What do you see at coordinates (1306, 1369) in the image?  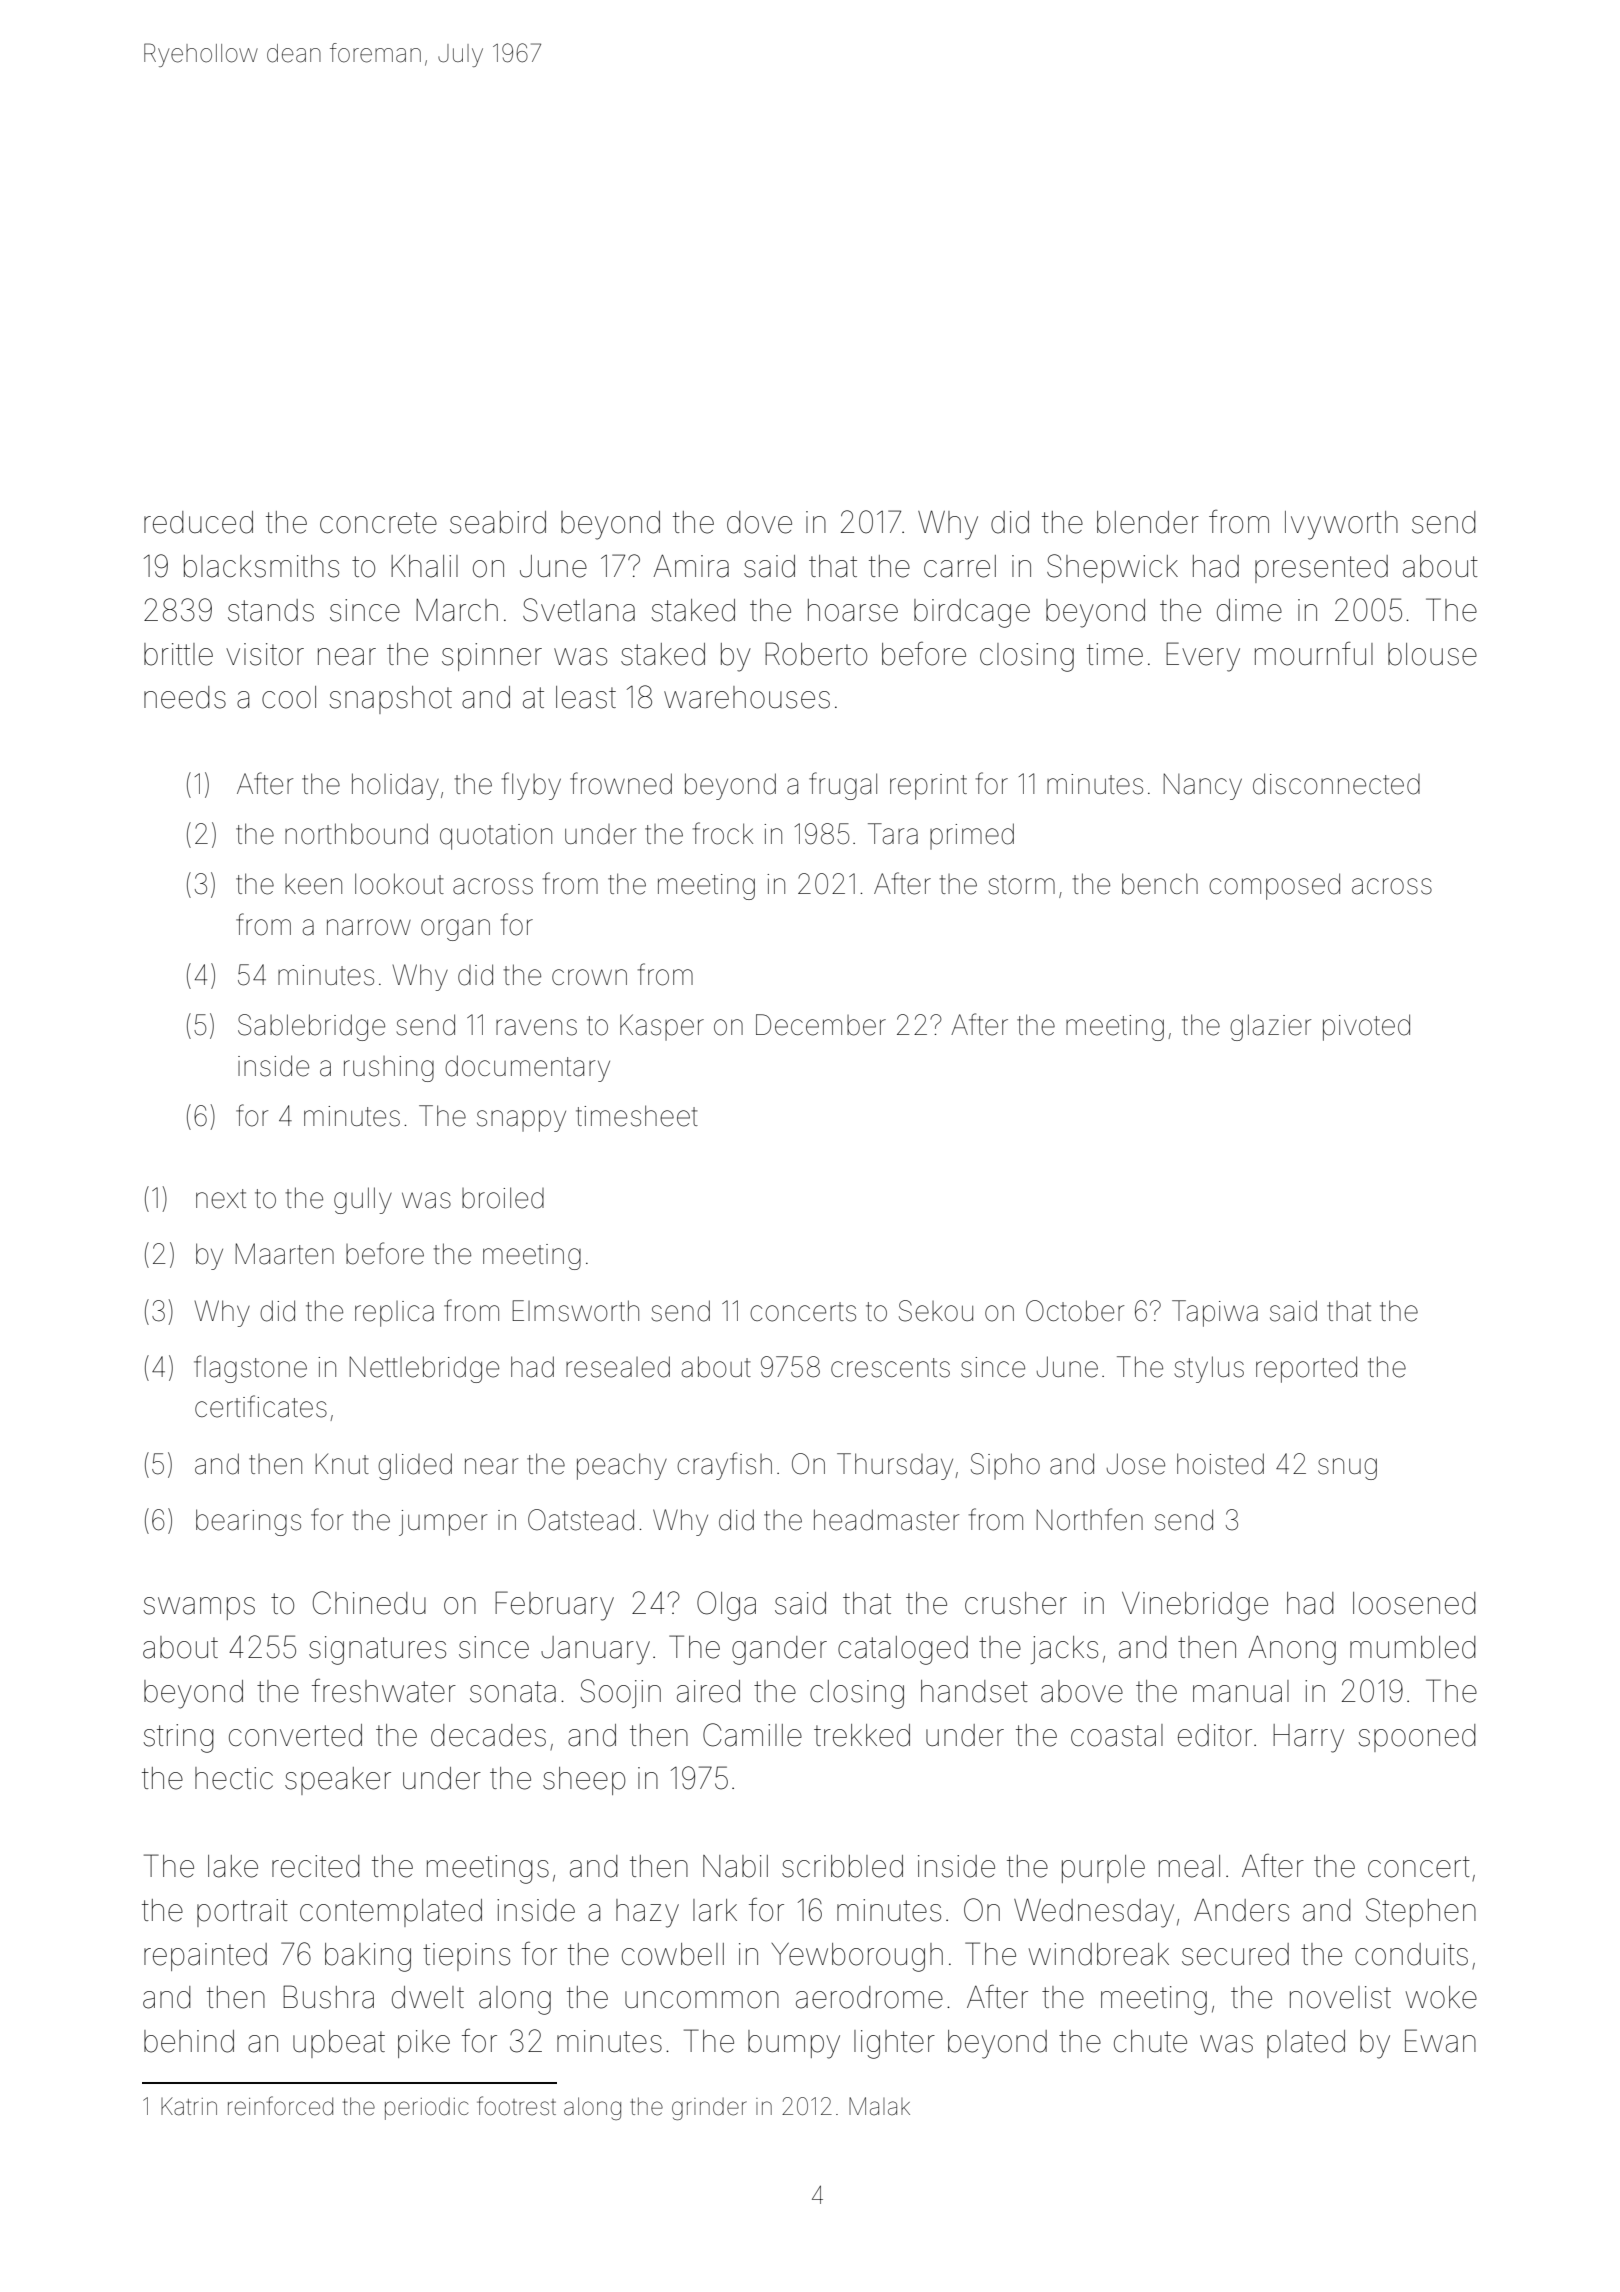 I see `reported` at bounding box center [1306, 1369].
